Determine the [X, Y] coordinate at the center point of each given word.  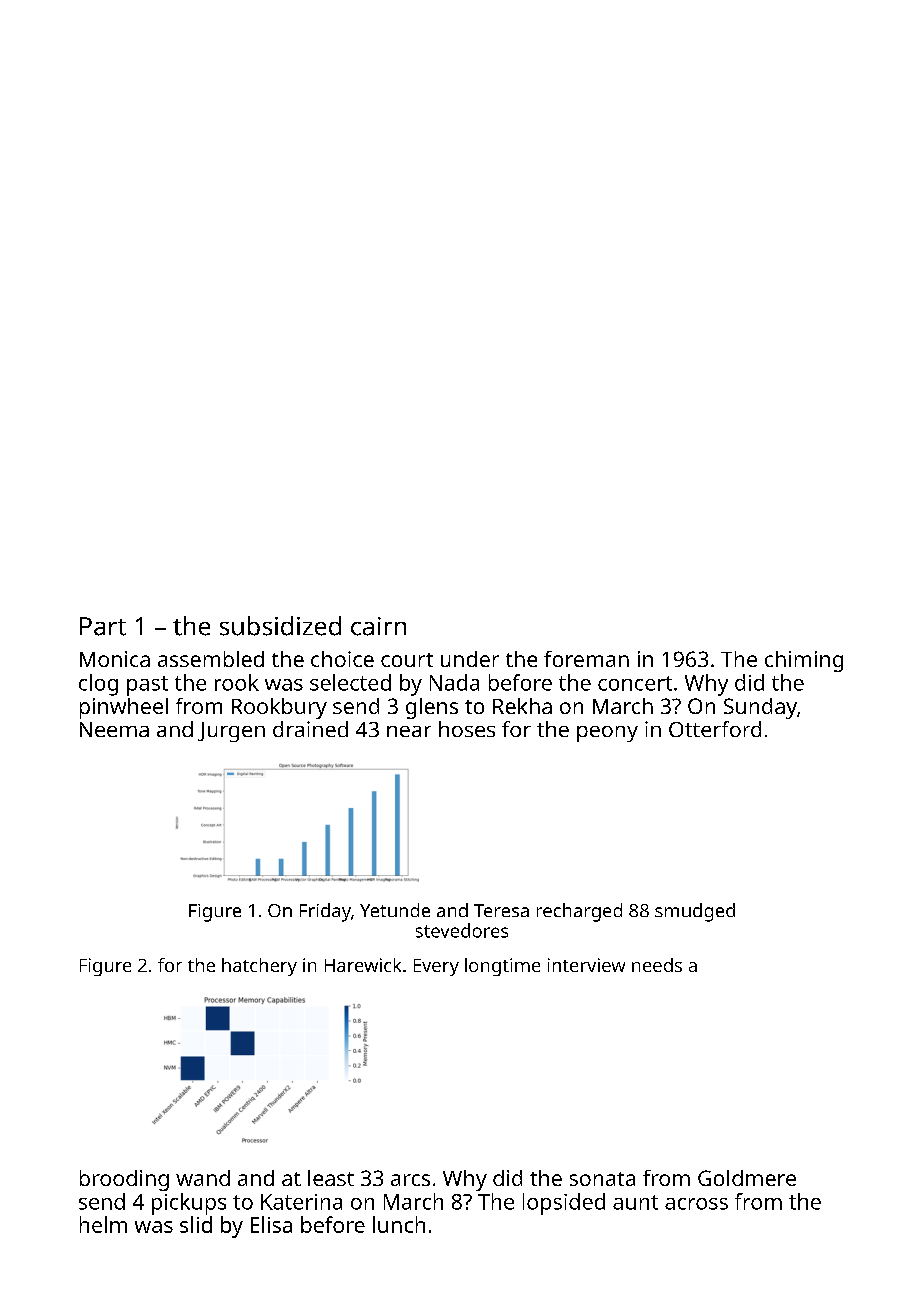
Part [103, 626]
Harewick [363, 965]
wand [203, 1178]
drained [310, 729]
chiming [804, 661]
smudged [695, 912]
